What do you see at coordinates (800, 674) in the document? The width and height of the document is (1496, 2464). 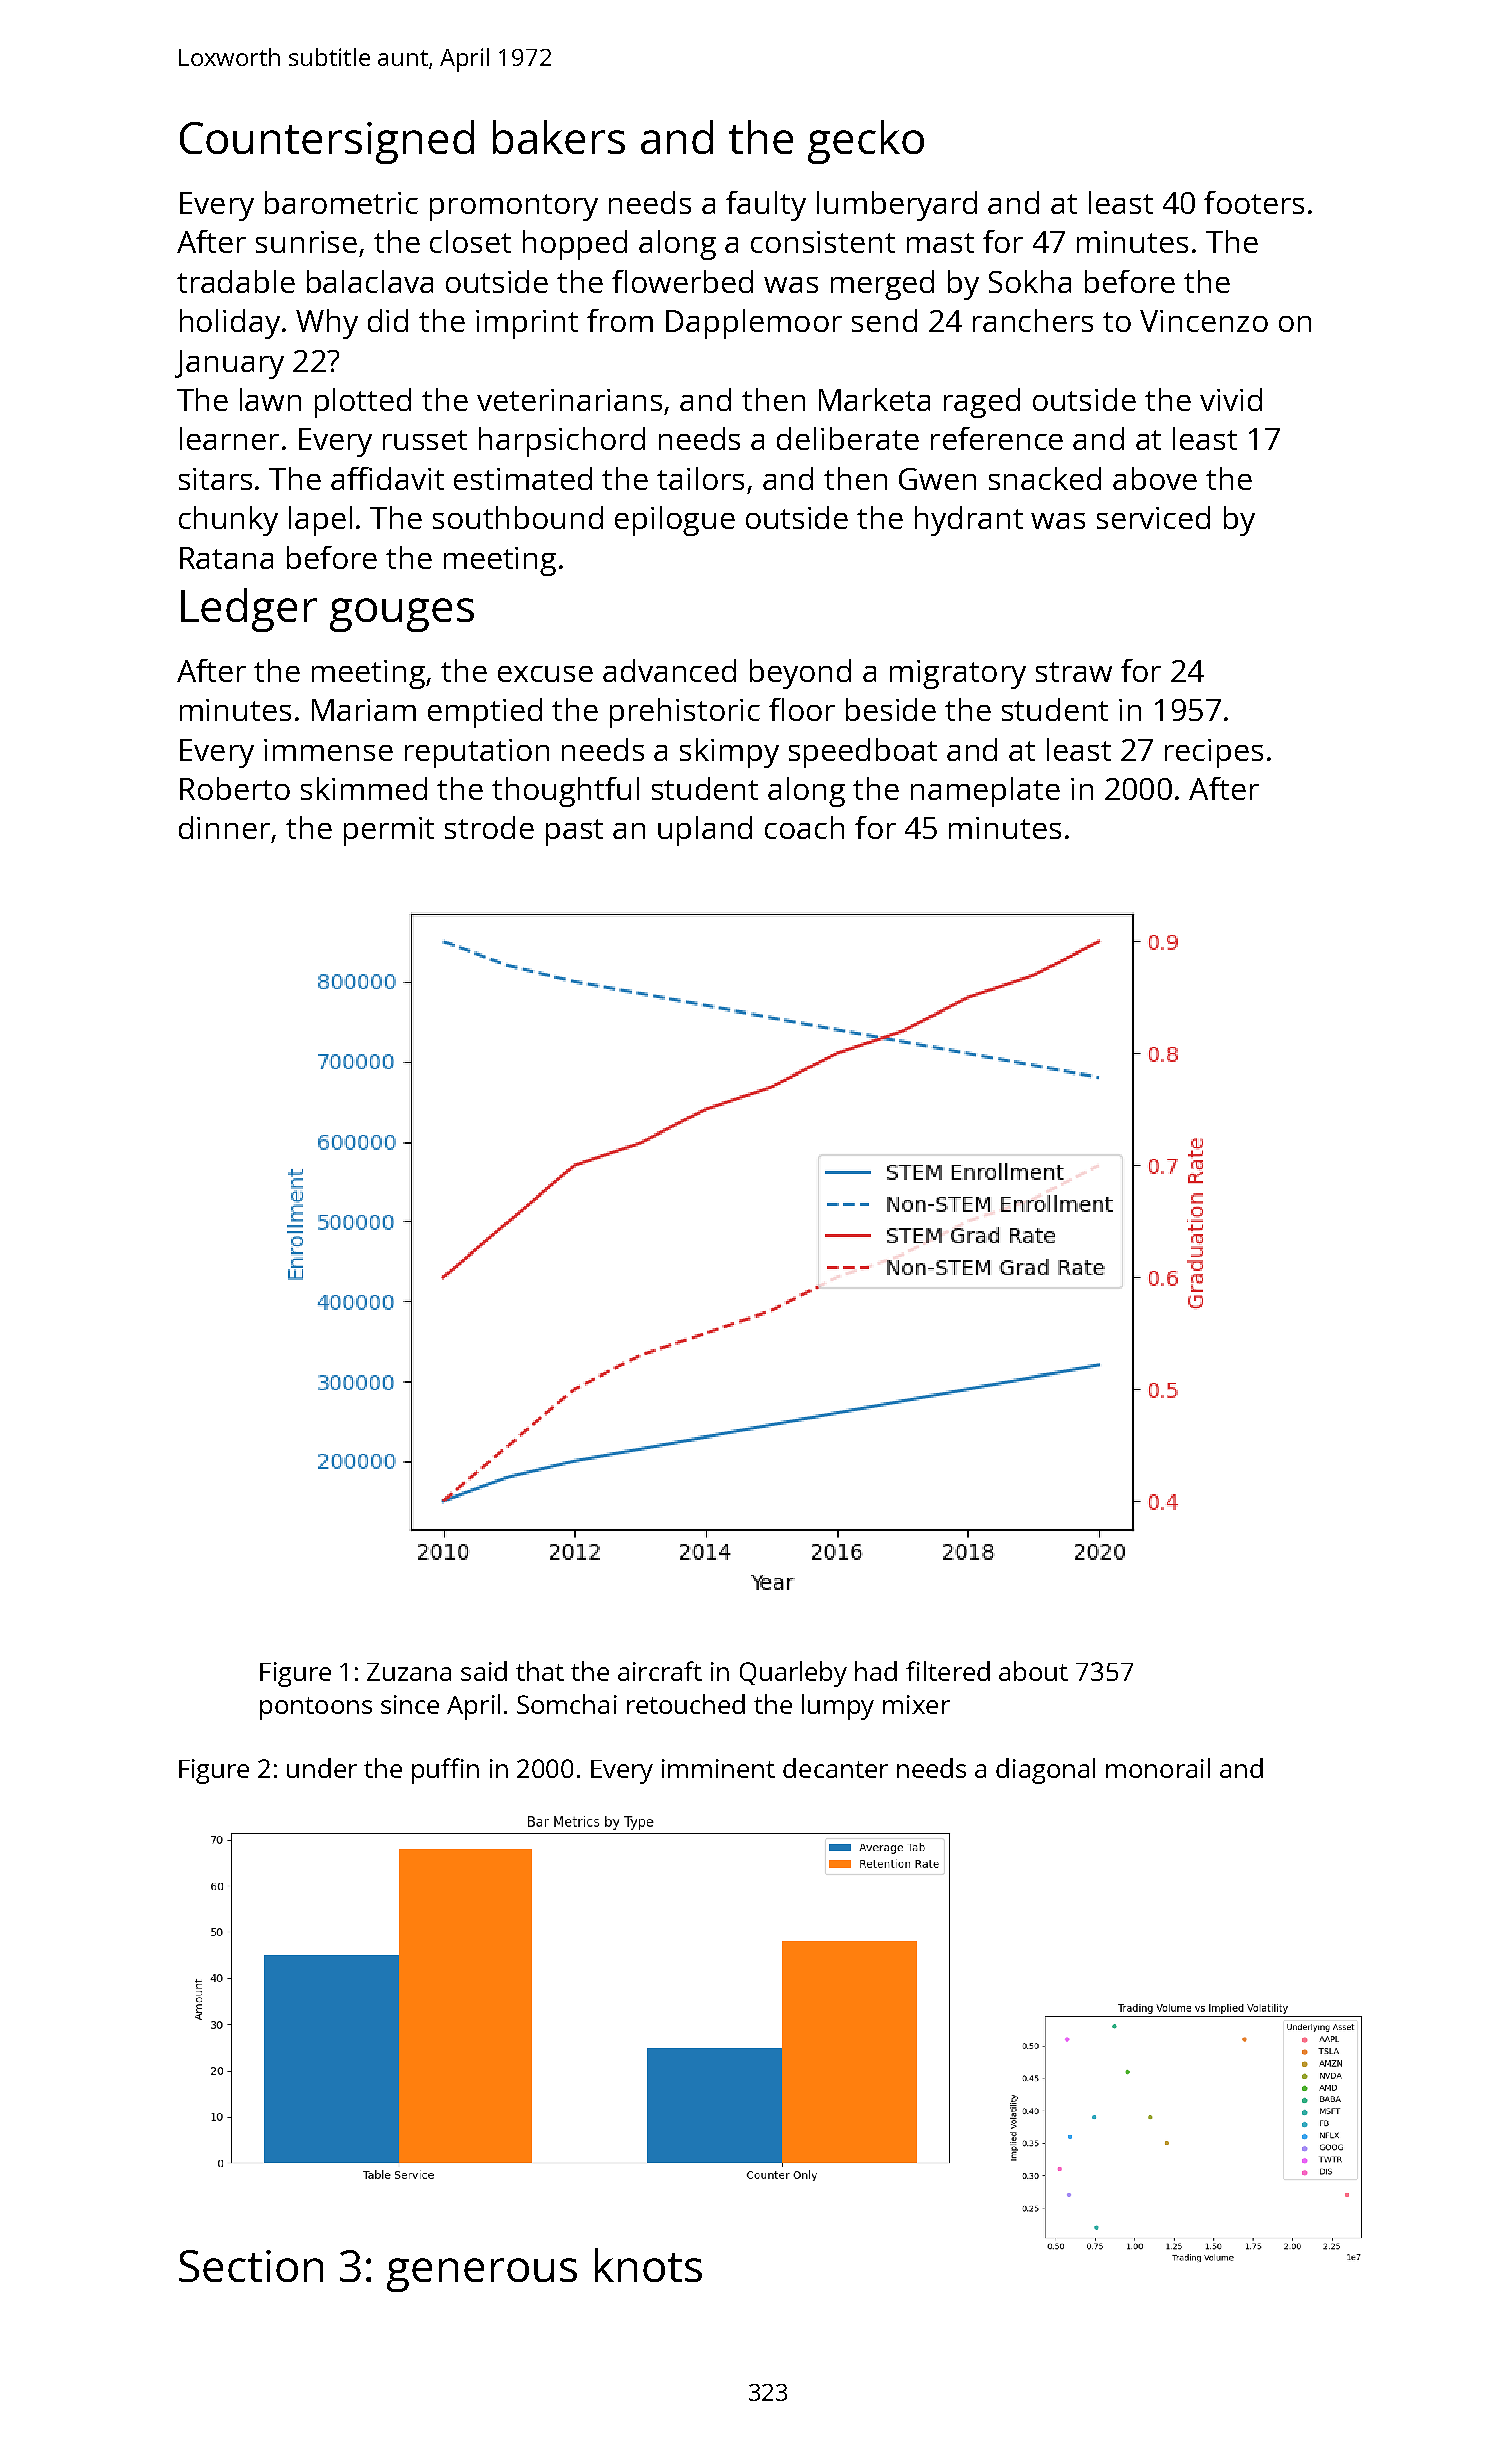 I see `beyond` at bounding box center [800, 674].
